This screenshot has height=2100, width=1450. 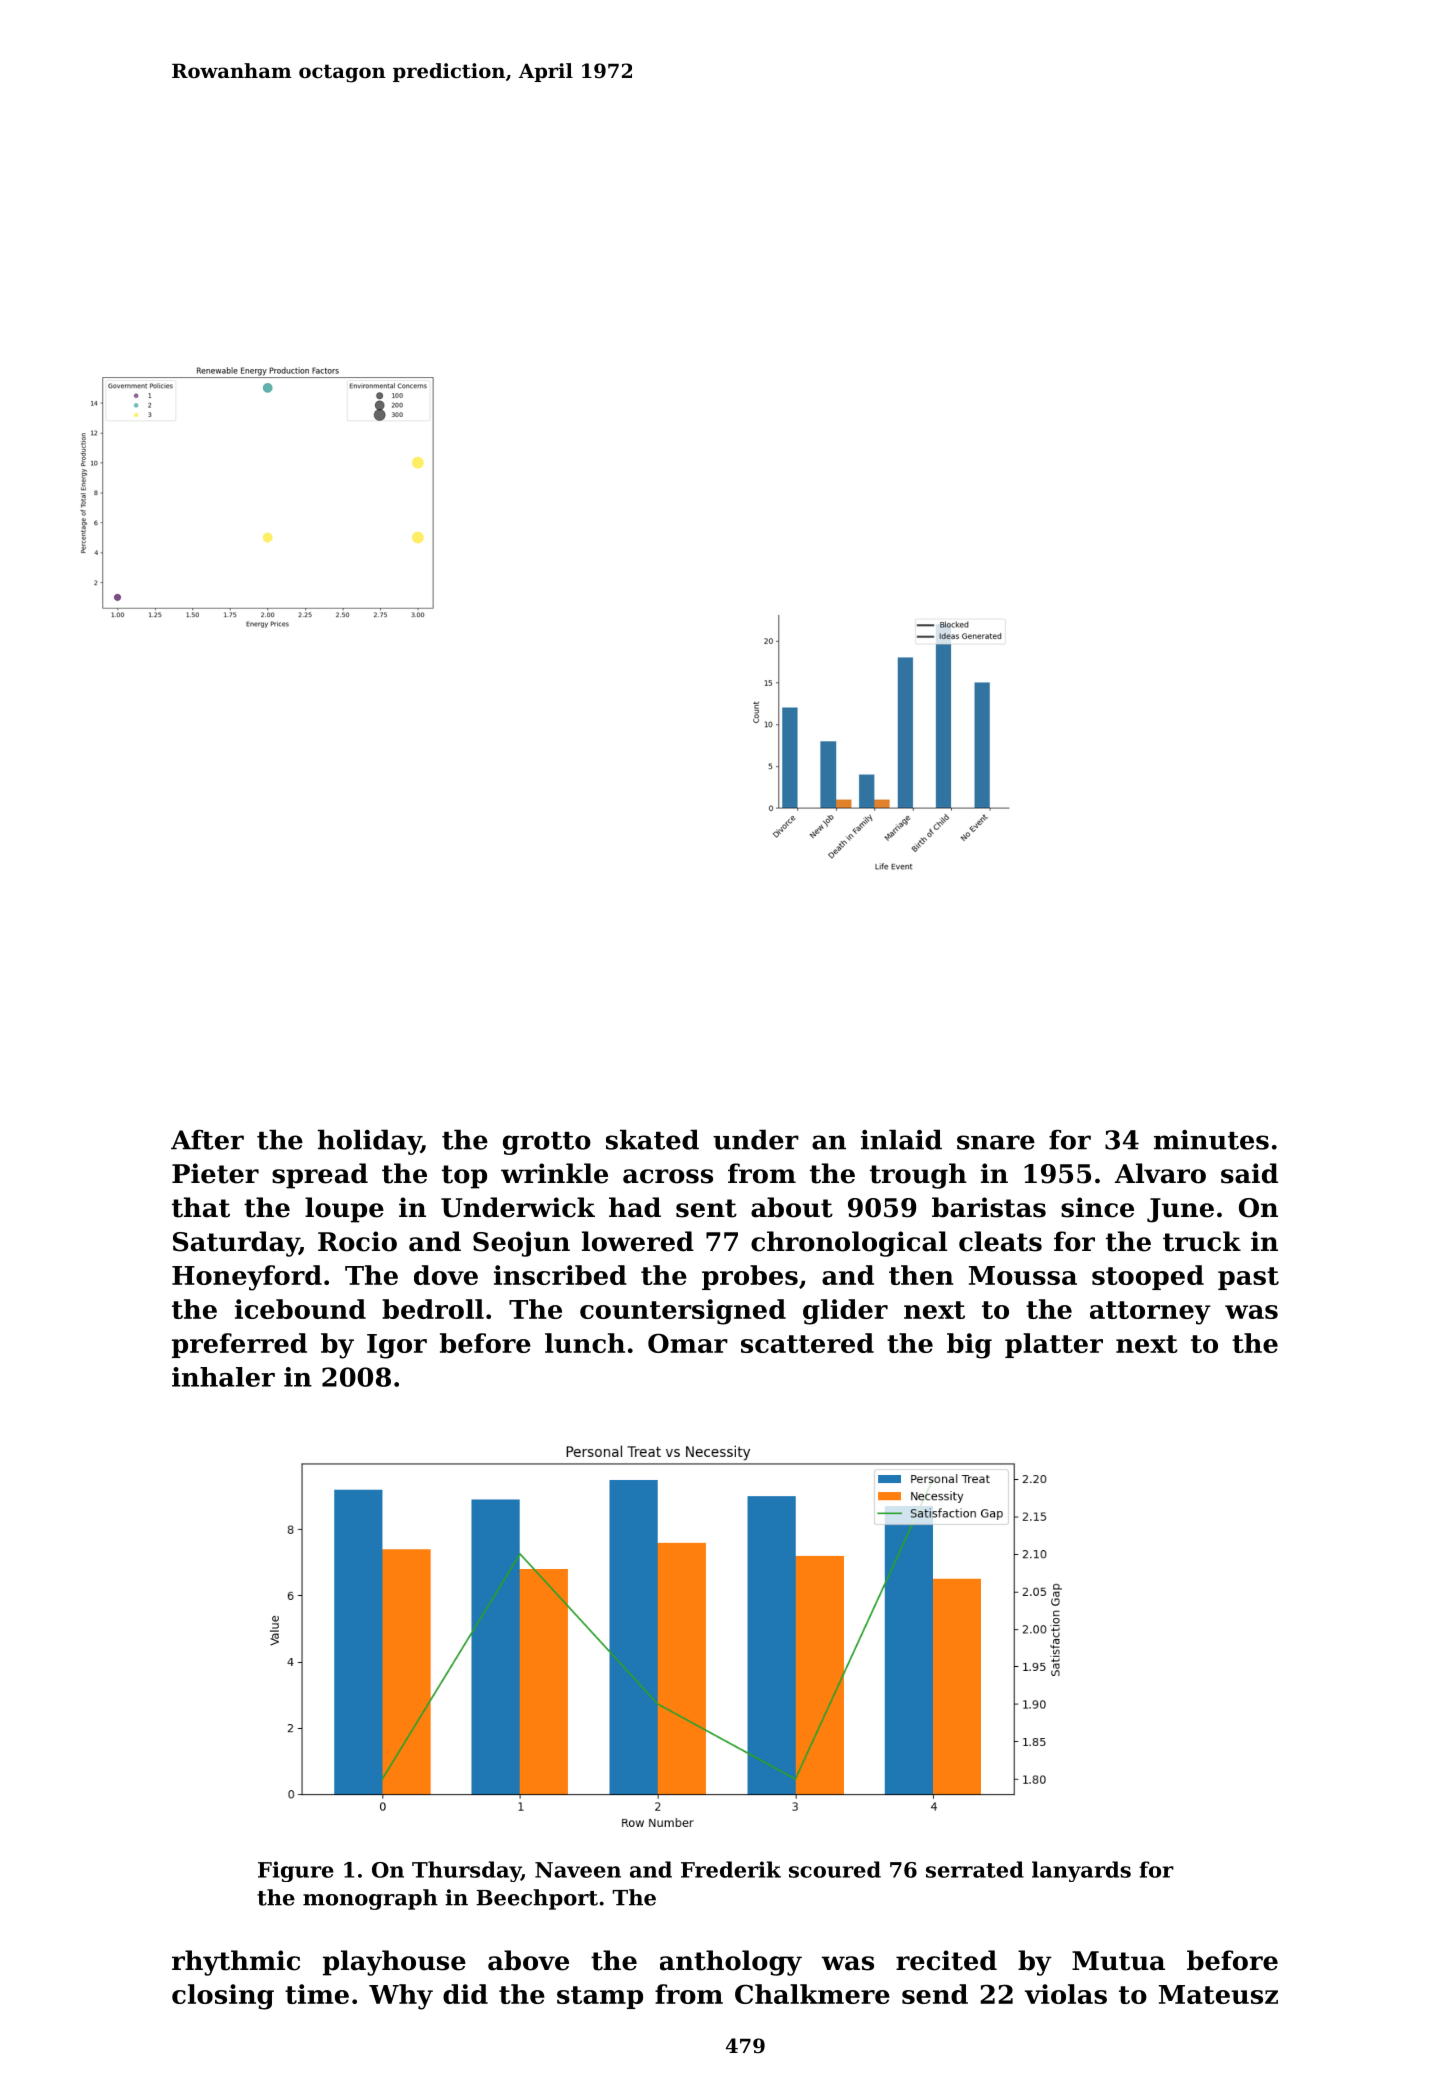 I want to click on attorney, so click(x=1150, y=1313).
